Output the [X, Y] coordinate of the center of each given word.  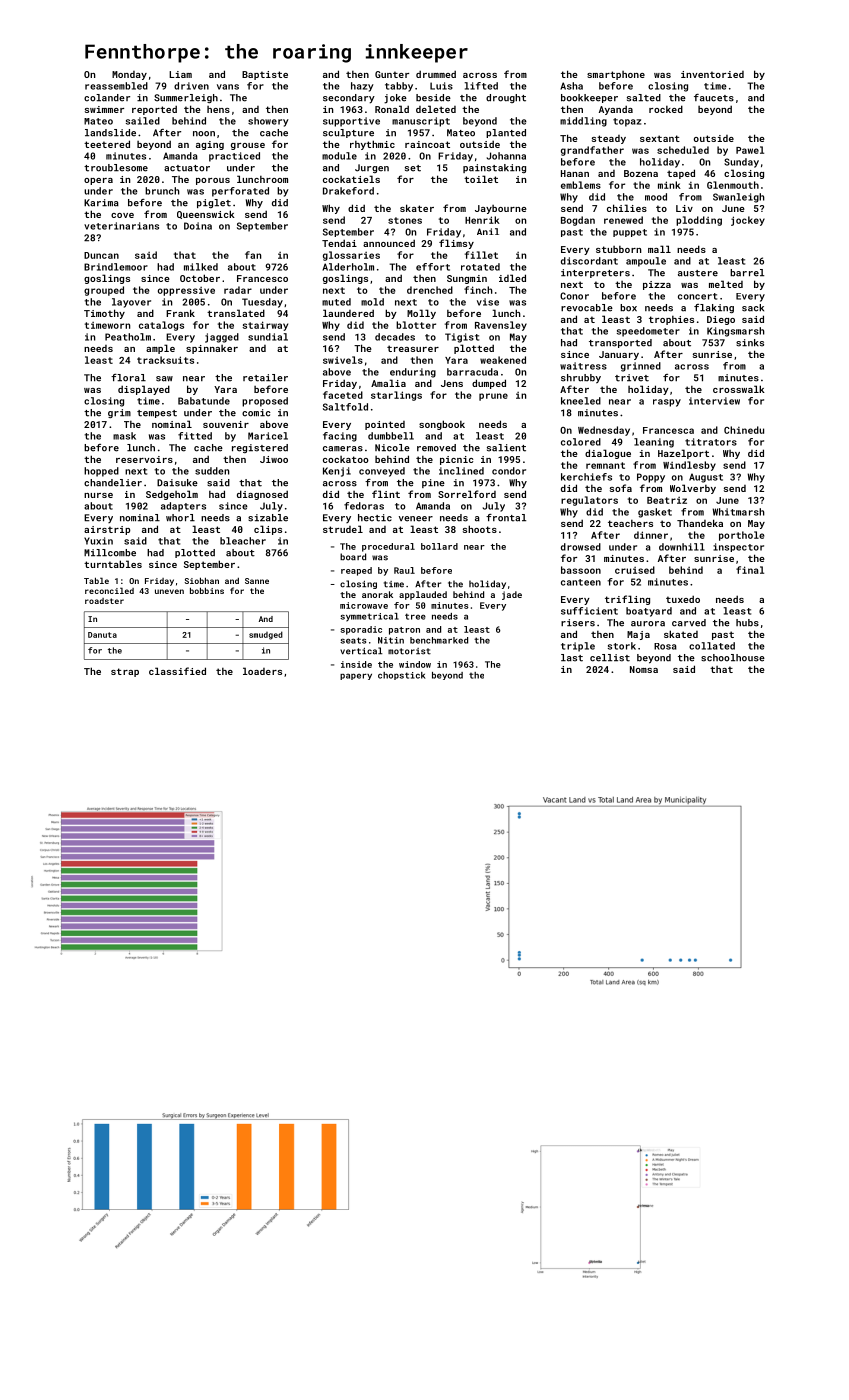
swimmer [104, 109]
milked [201, 267]
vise [488, 302]
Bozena [641, 173]
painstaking [494, 168]
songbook [442, 425]
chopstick [402, 676]
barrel [747, 273]
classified [177, 671]
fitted [195, 436]
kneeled [581, 401]
